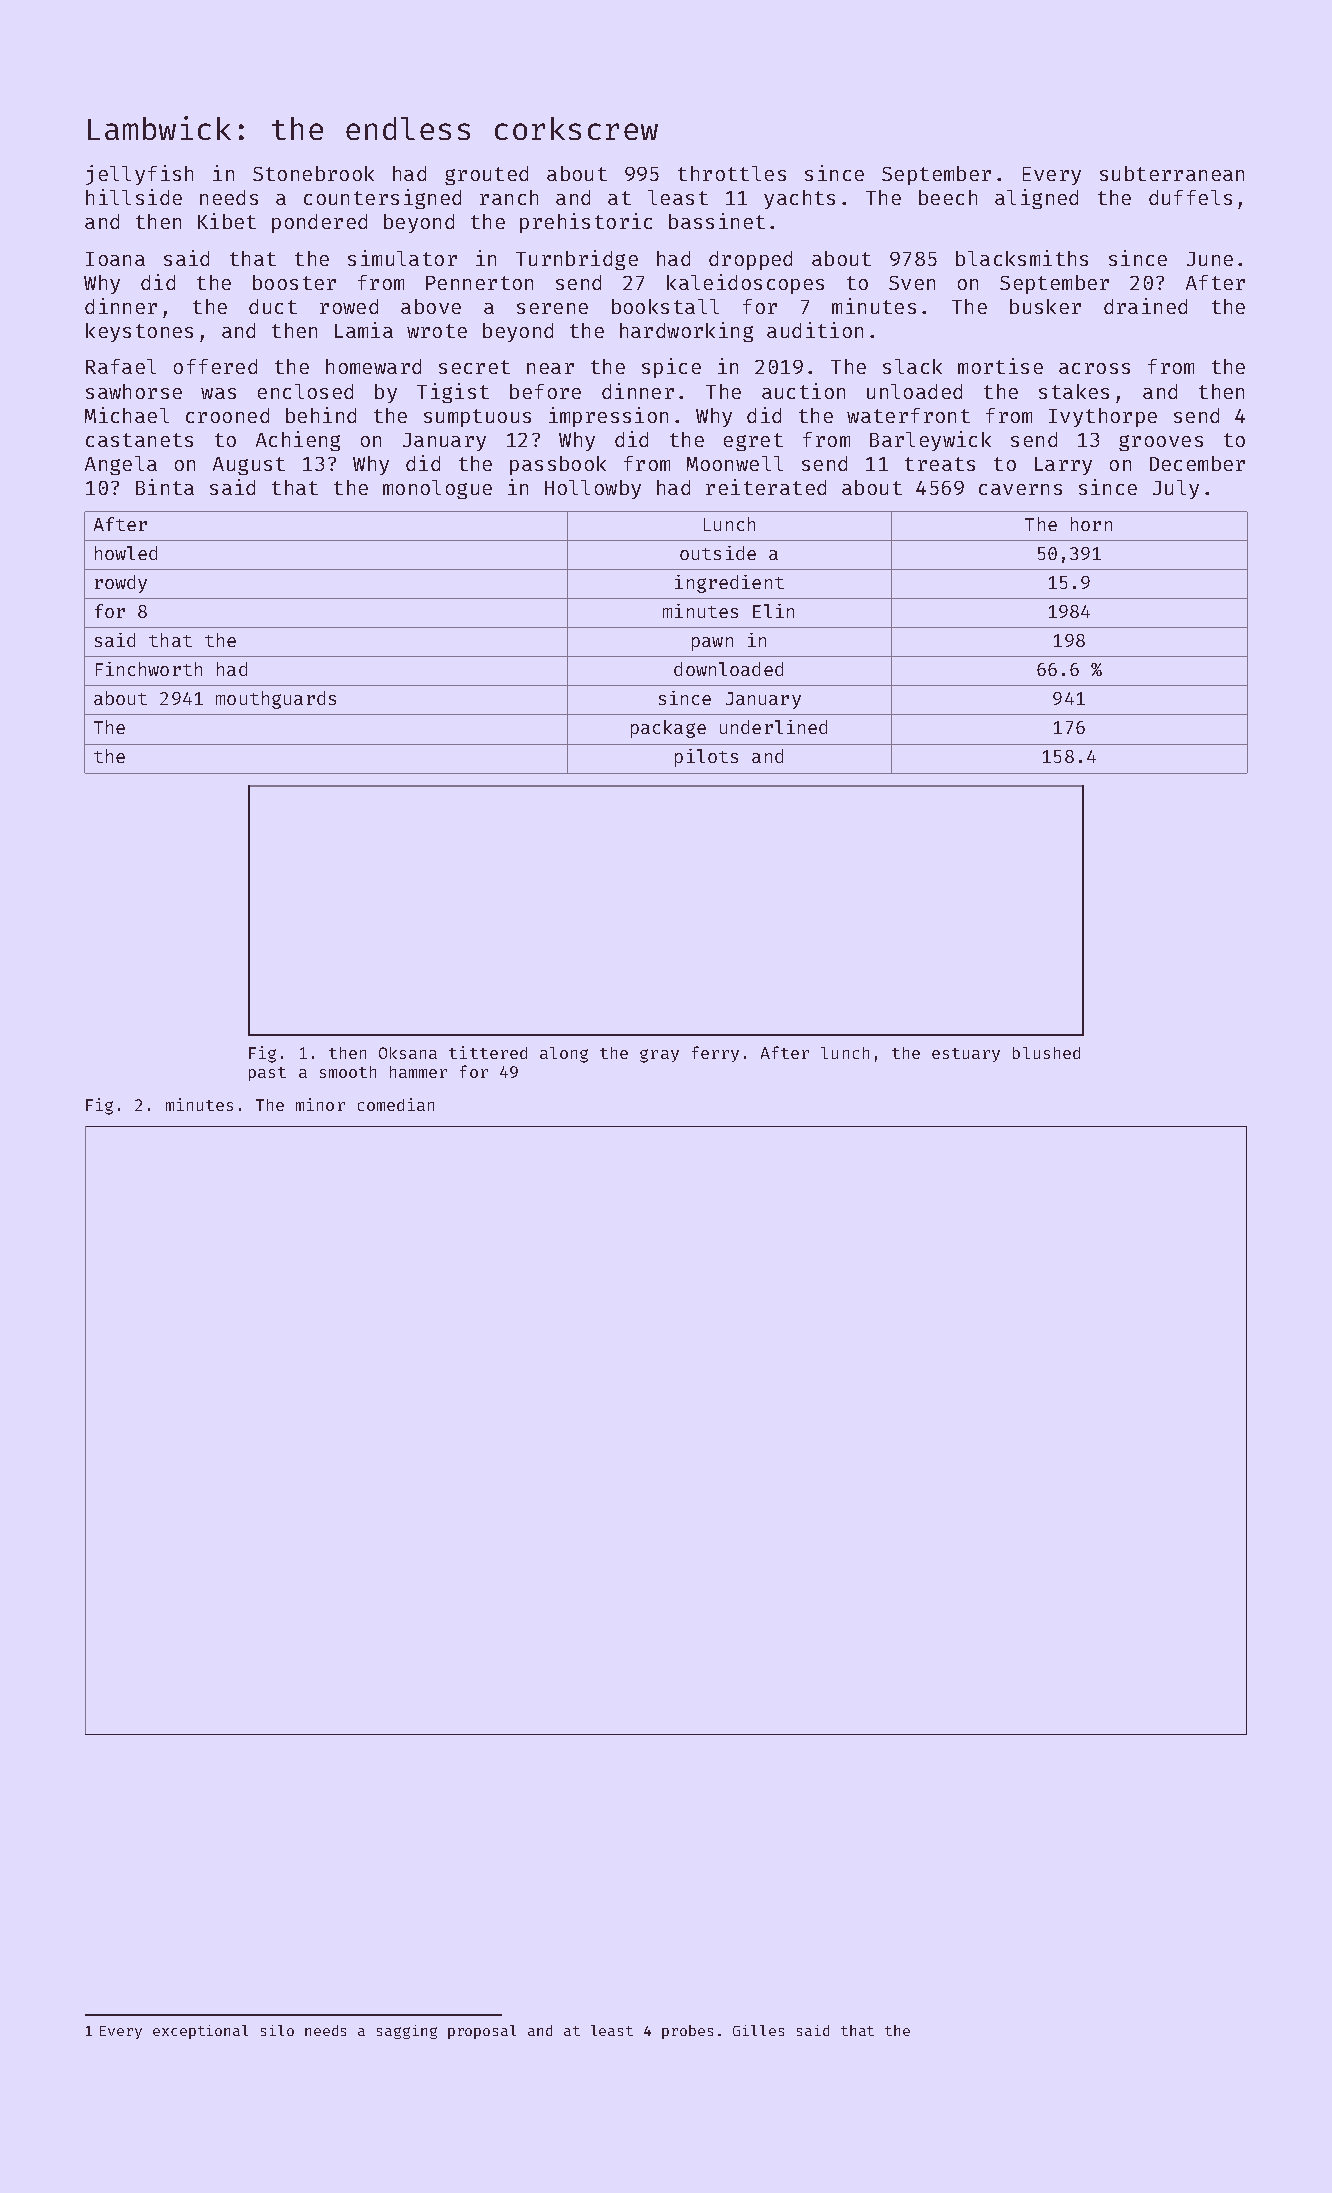  I want to click on Gilles, so click(758, 2030).
